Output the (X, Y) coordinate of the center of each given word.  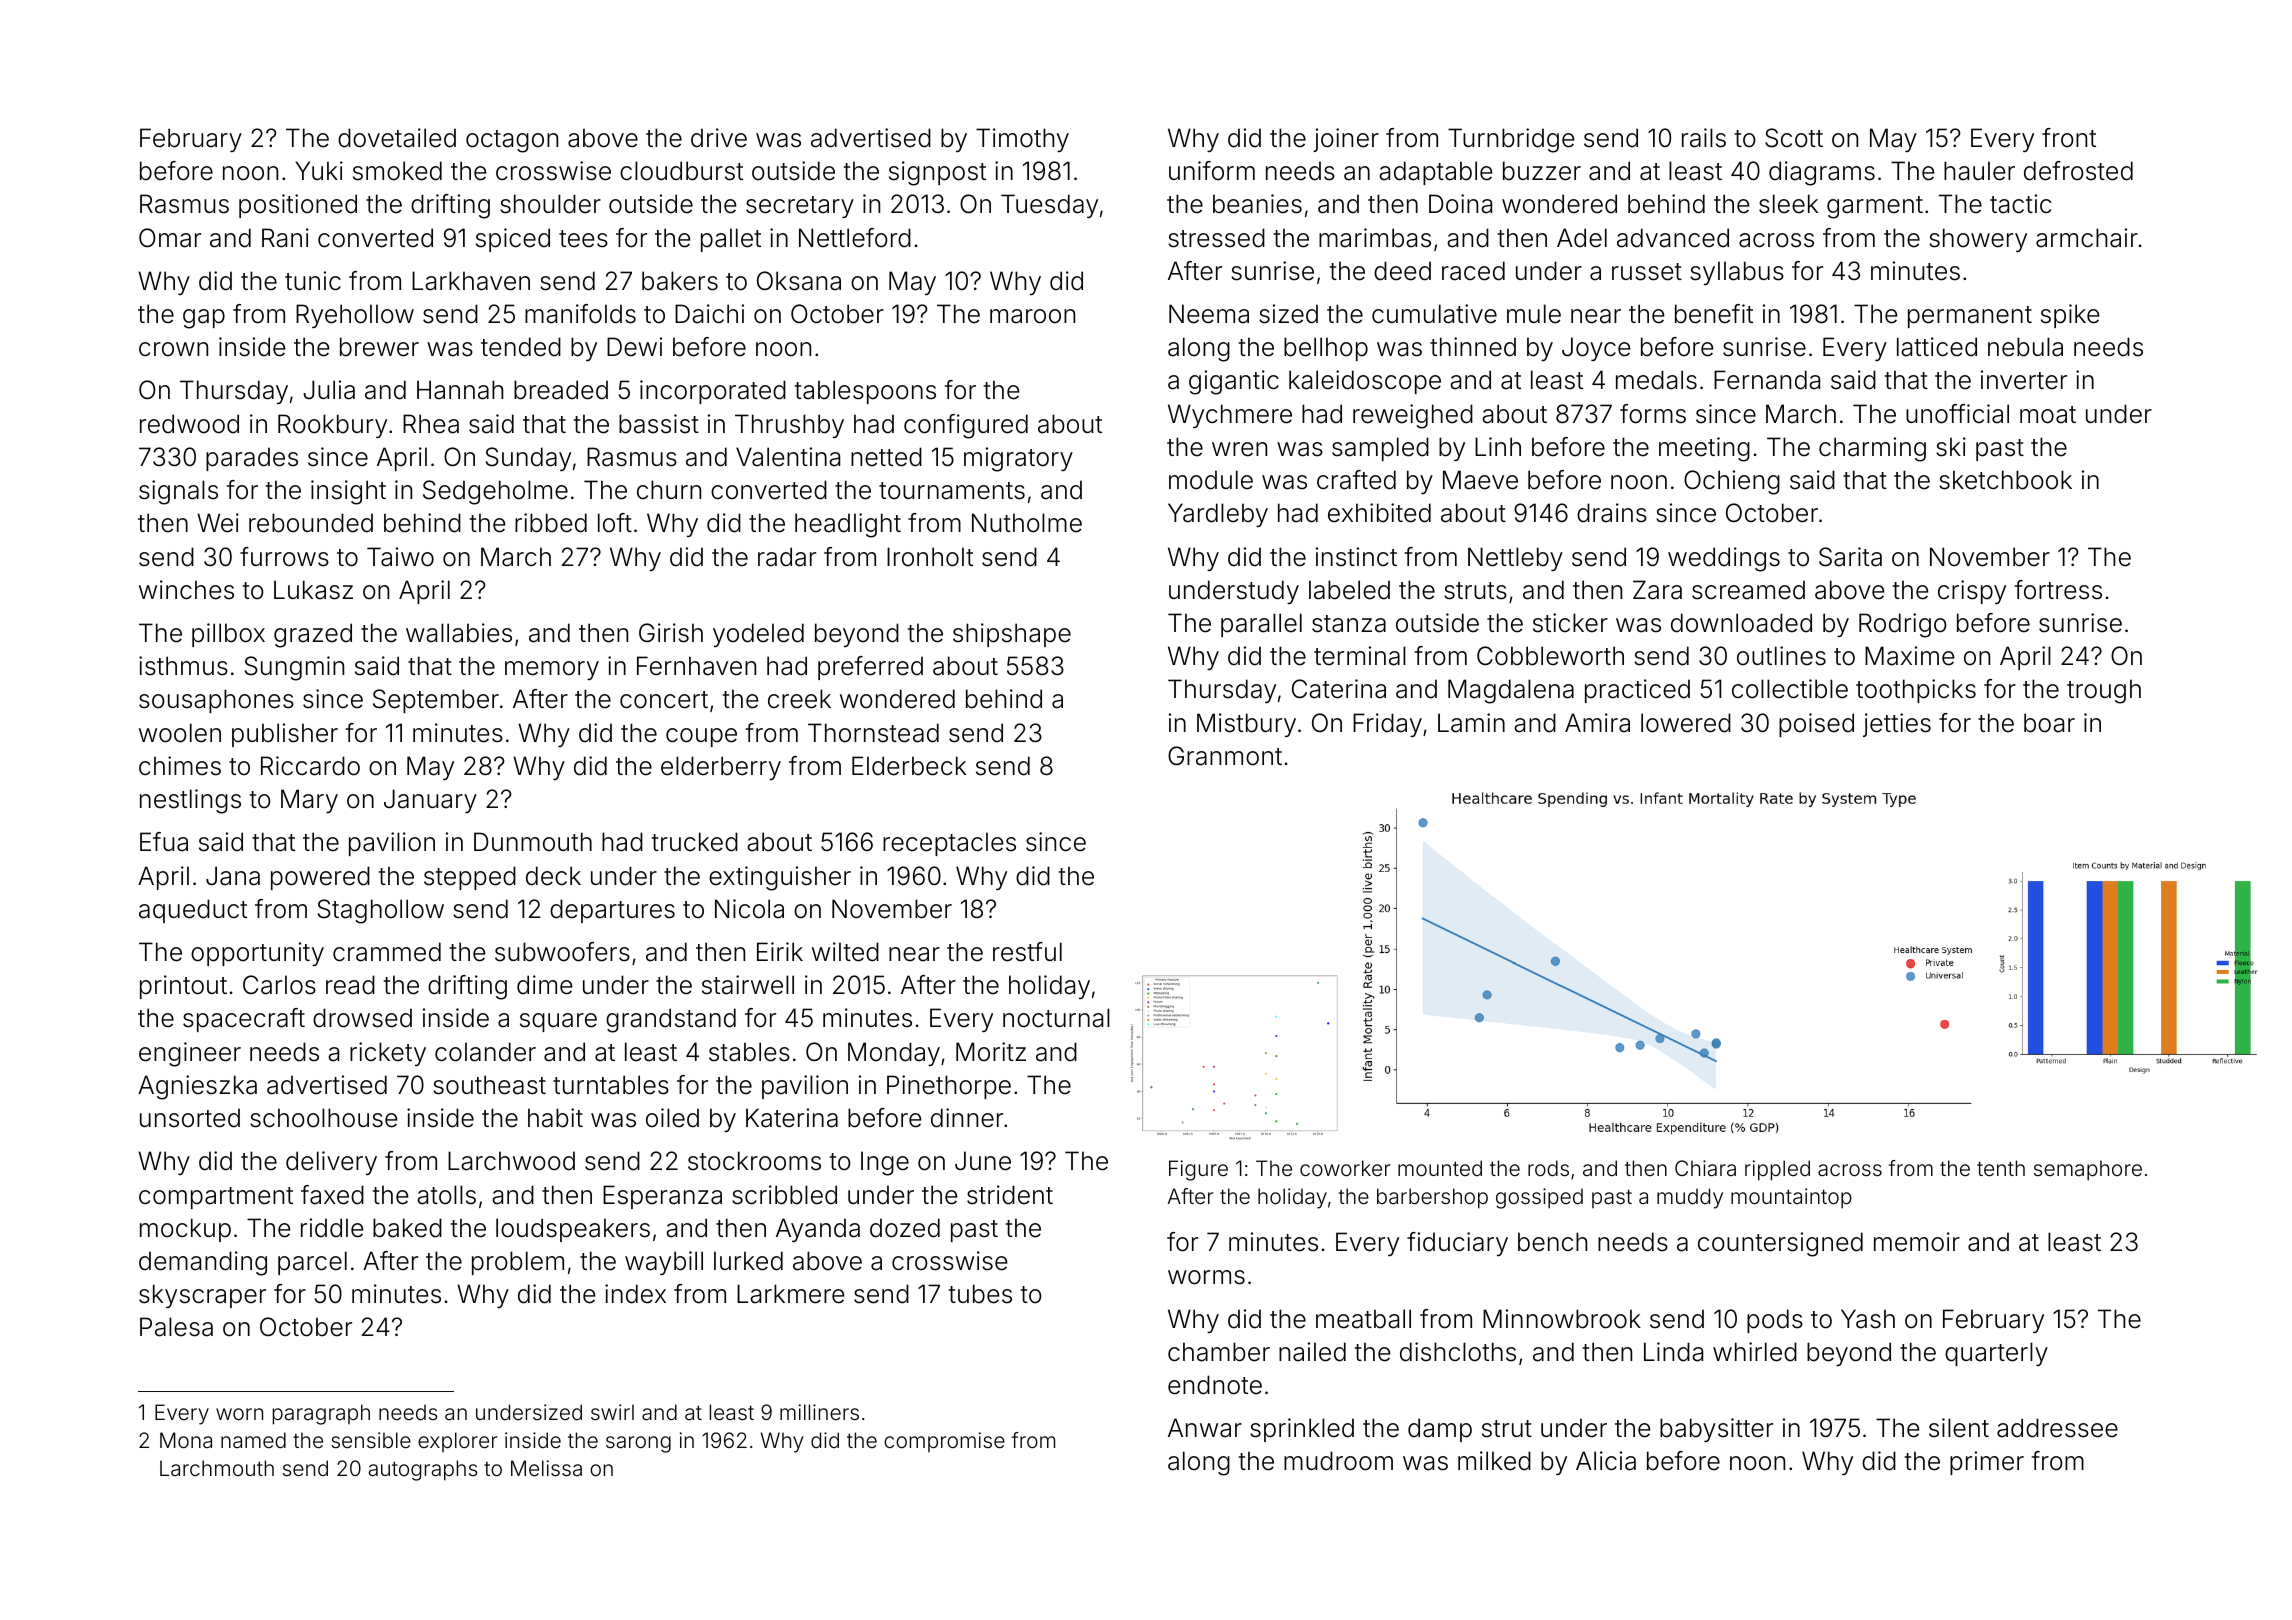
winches (186, 590)
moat (2048, 415)
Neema (1209, 314)
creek (799, 699)
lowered (1686, 723)
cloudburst (681, 171)
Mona (186, 1440)
